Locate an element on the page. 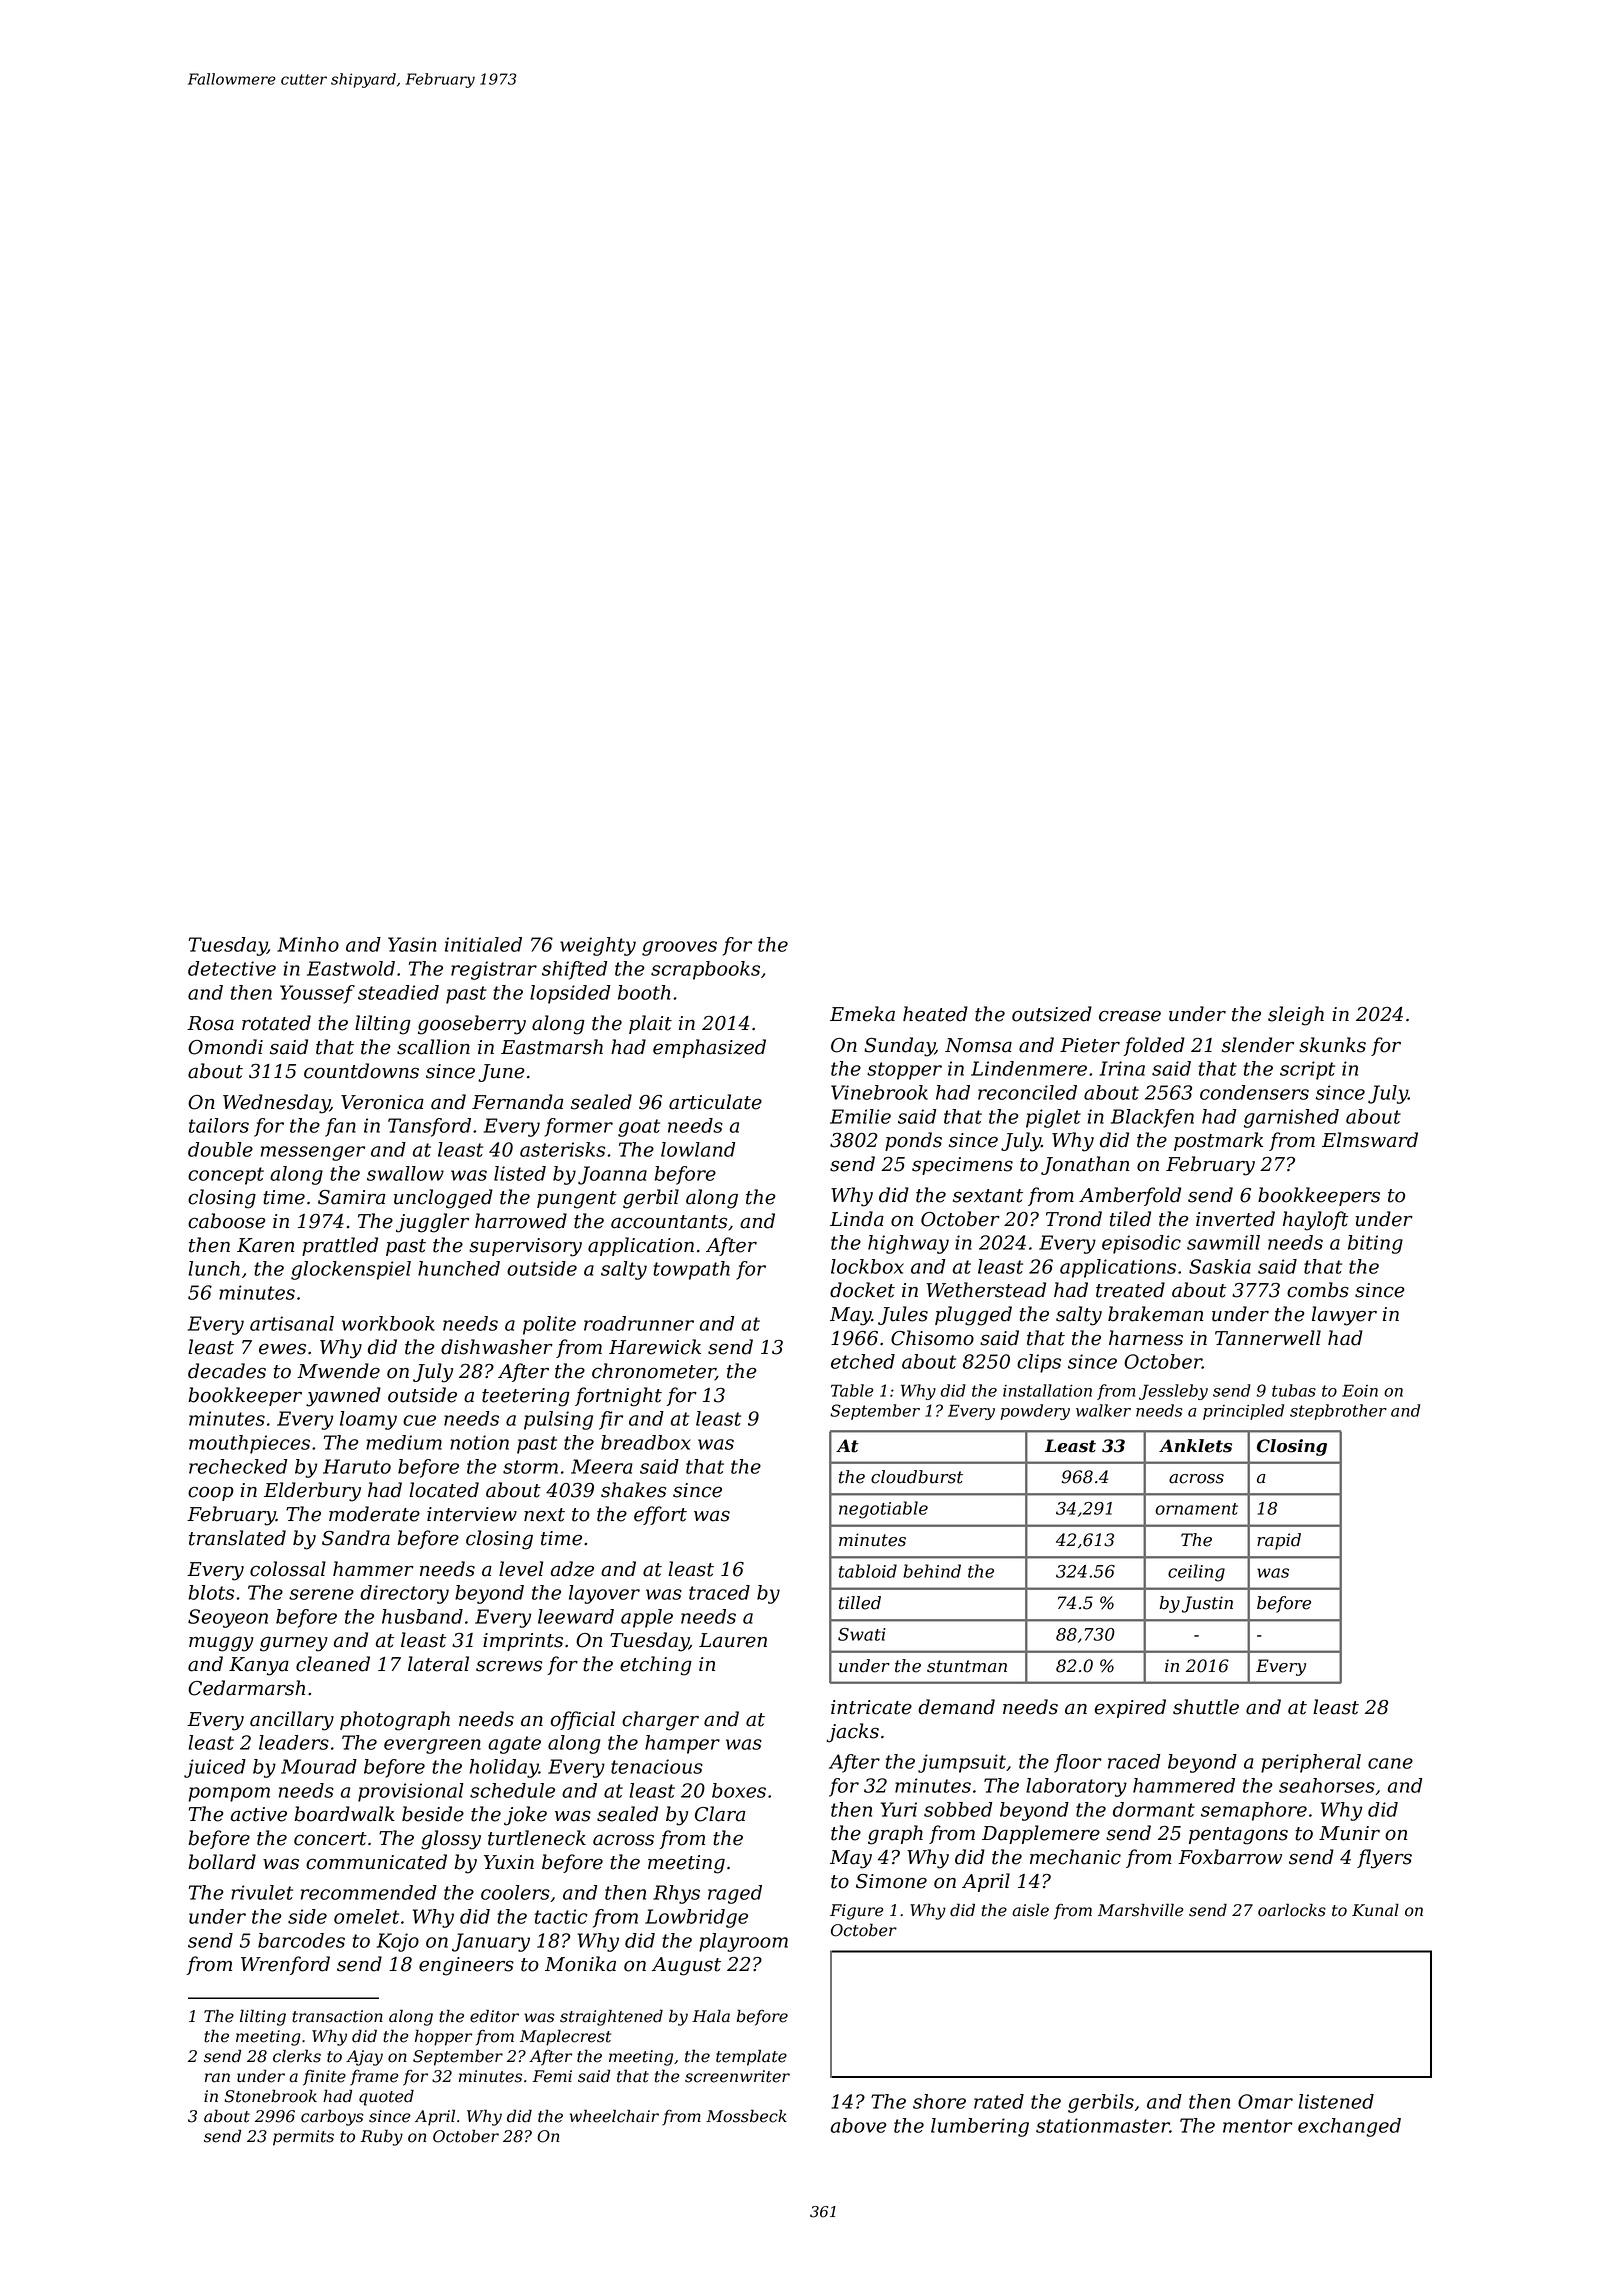 The width and height of the page is (1620, 2292). stepbrother is located at coordinates (1338, 1412).
